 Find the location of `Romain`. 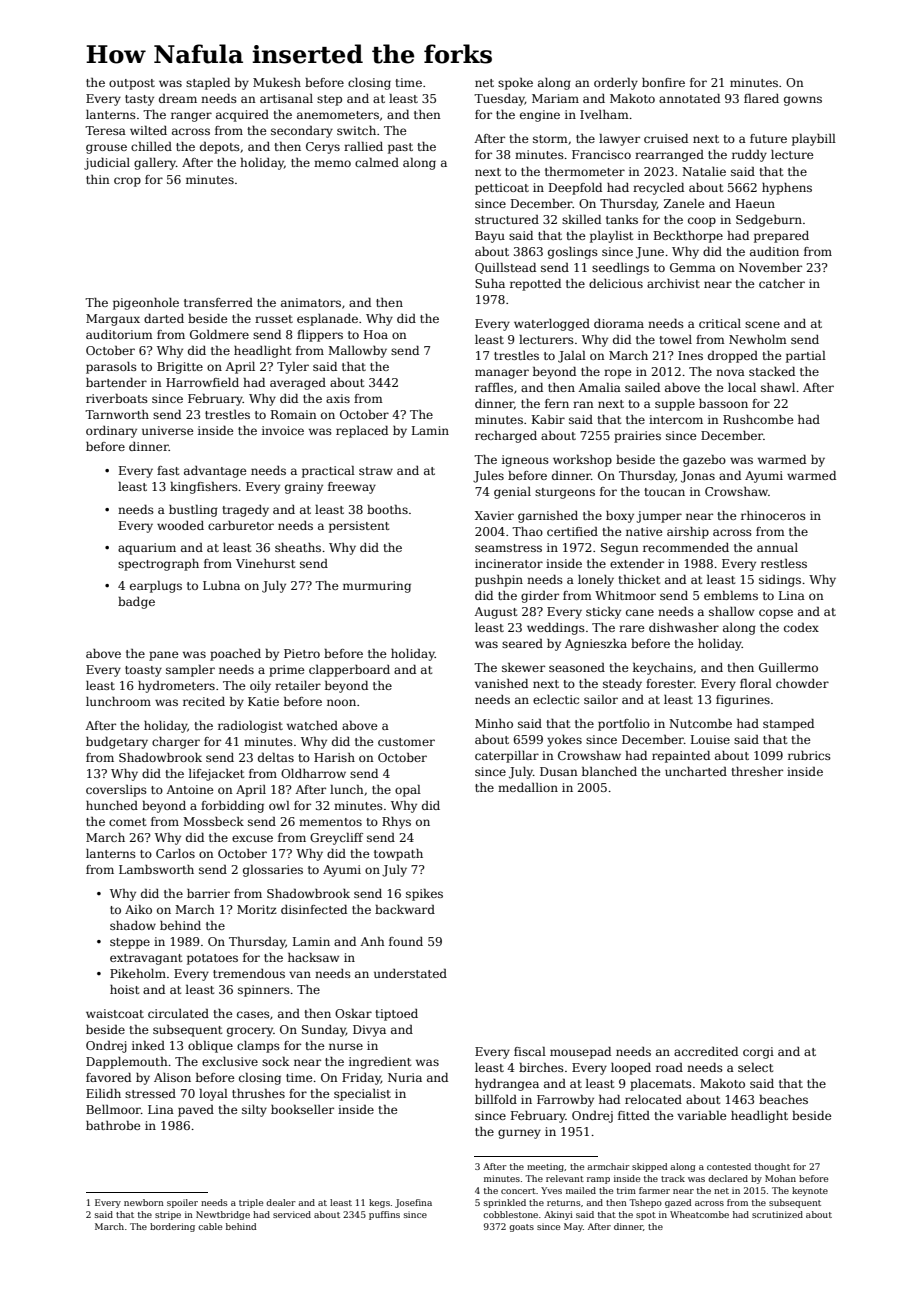

Romain is located at coordinates (294, 414).
